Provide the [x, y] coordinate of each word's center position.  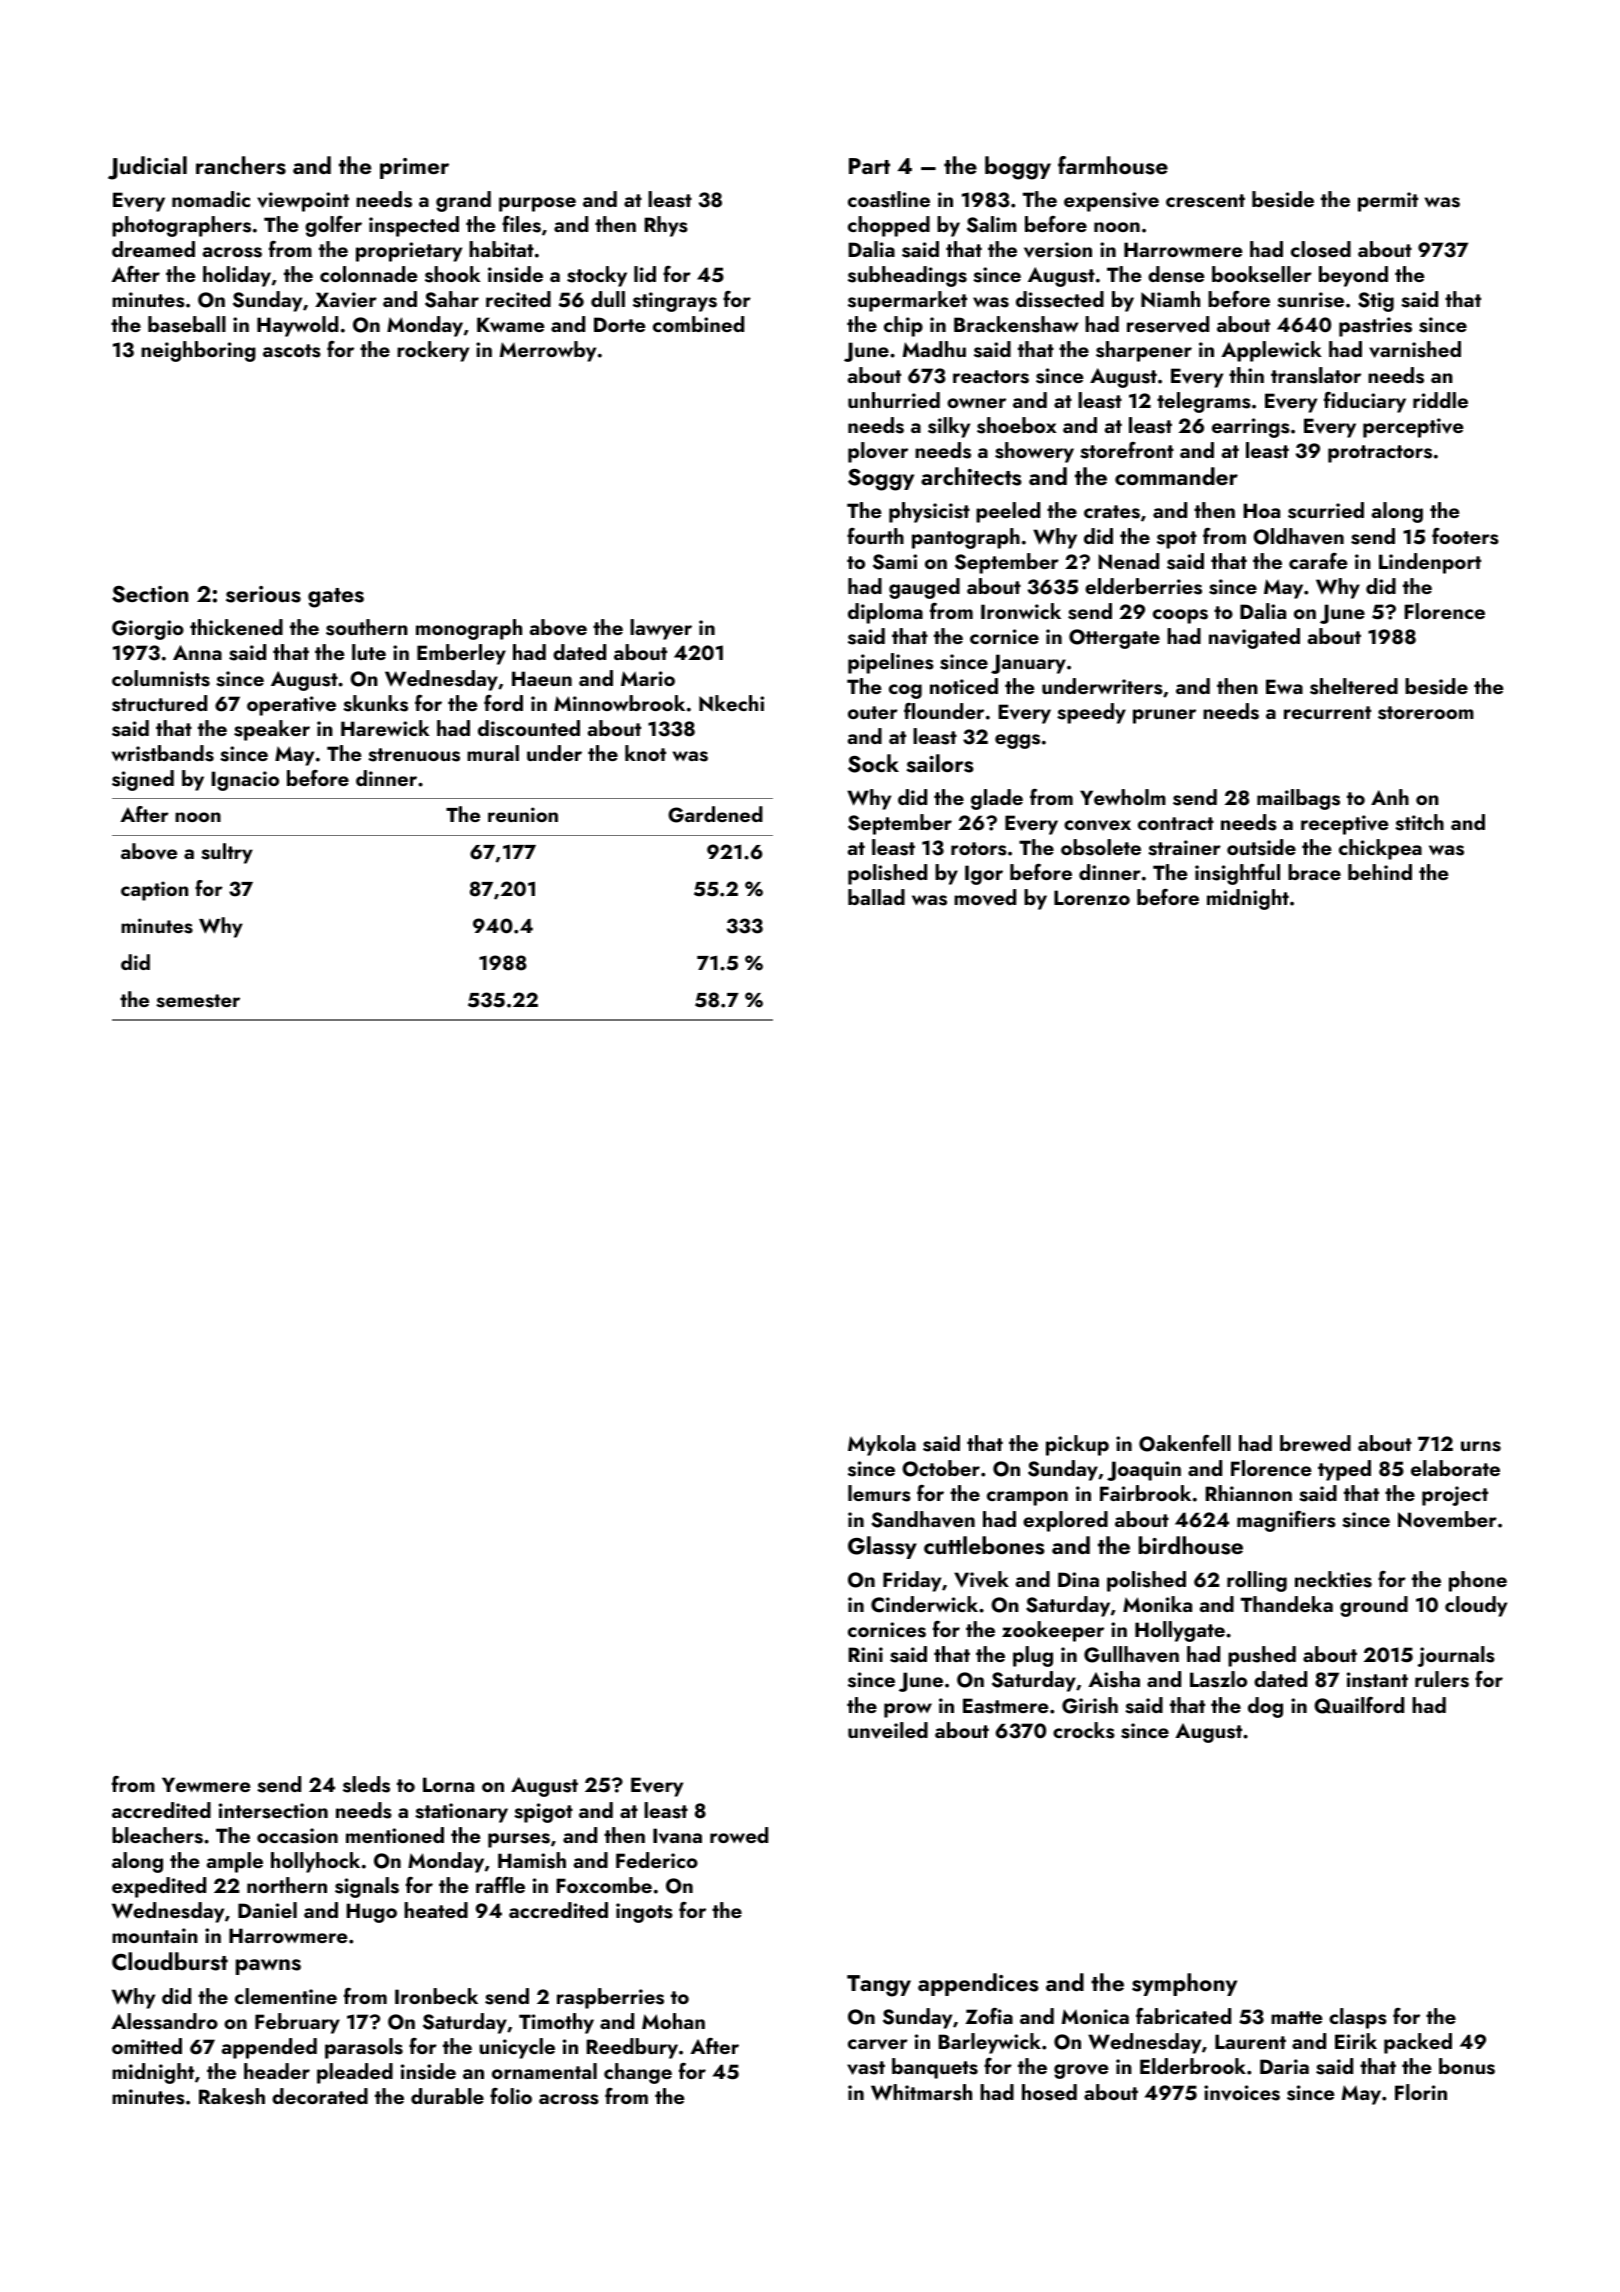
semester [198, 1001]
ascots [292, 351]
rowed [739, 1835]
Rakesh [232, 2096]
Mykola [882, 1445]
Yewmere [206, 1784]
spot [1177, 540]
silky [949, 427]
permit [1388, 202]
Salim [992, 224]
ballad [876, 897]
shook [453, 274]
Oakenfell [1185, 1443]
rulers [1442, 1679]
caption [154, 891]
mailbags [1298, 799]
